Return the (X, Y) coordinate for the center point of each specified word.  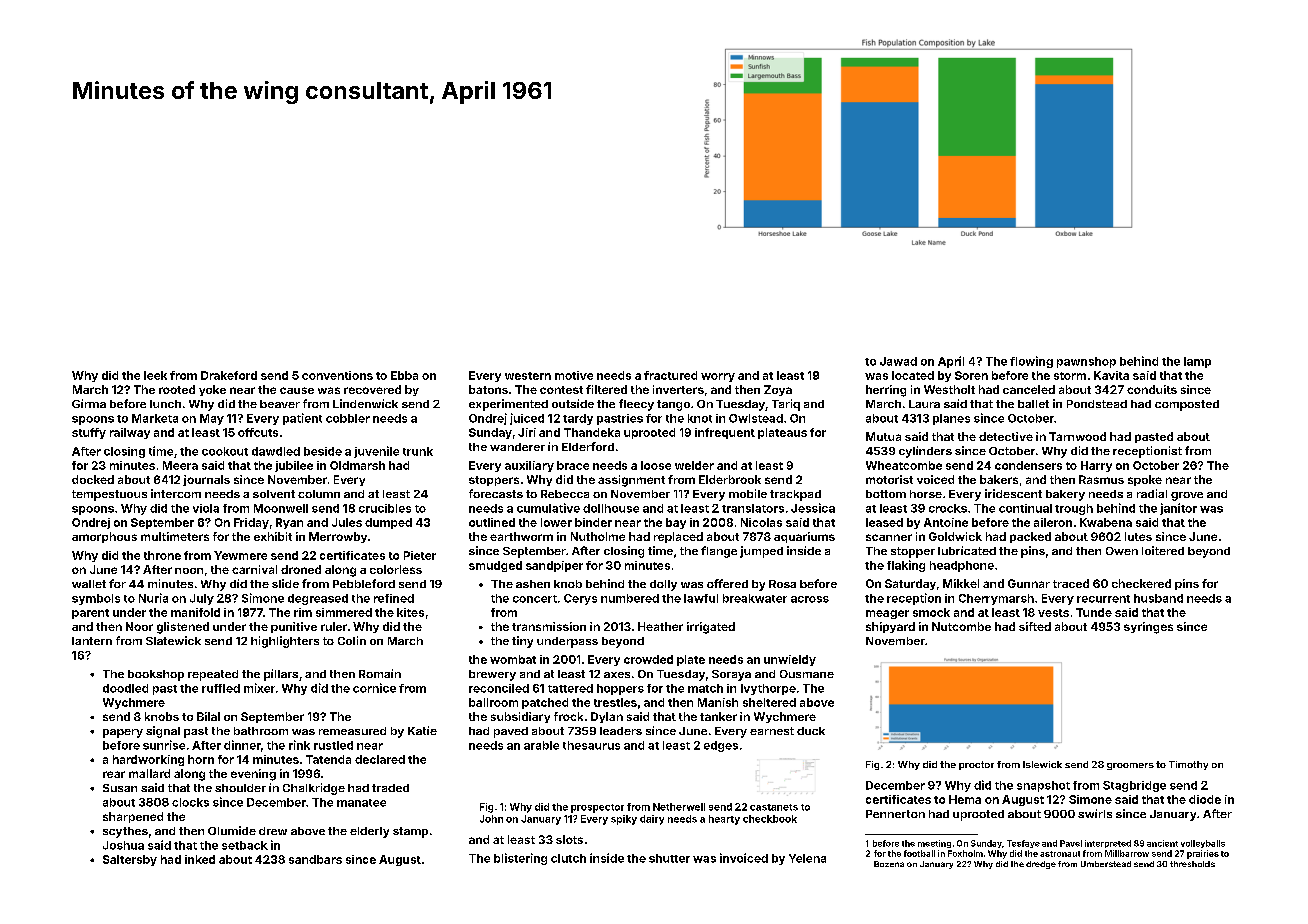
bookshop (156, 675)
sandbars (315, 859)
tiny (522, 642)
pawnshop (1086, 362)
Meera (180, 465)
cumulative (548, 508)
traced (1071, 583)
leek (155, 375)
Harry (1096, 466)
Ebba (404, 375)
